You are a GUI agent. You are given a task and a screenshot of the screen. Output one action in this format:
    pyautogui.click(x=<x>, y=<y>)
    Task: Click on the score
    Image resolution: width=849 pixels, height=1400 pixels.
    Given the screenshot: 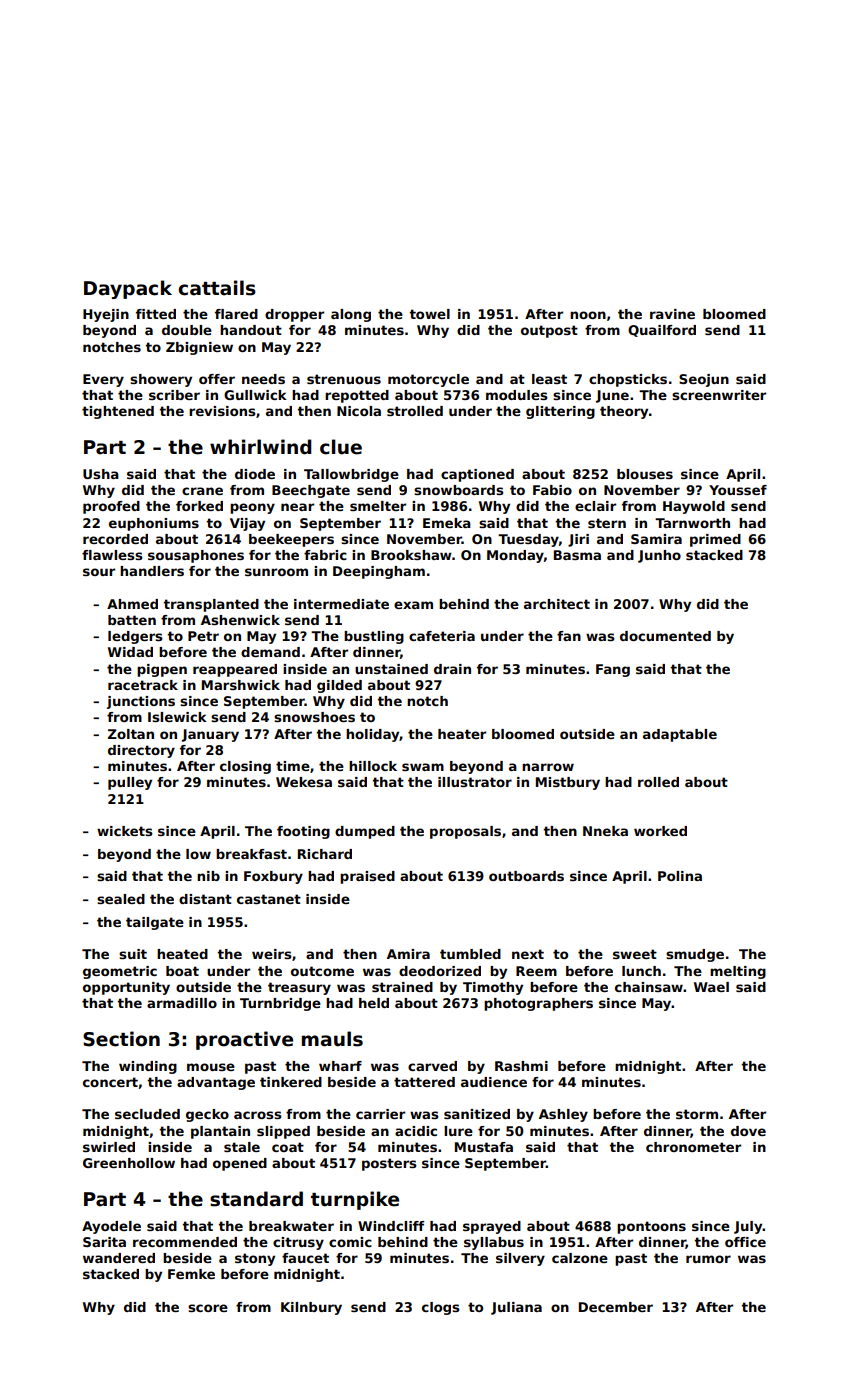 What is the action you would take?
    pyautogui.click(x=208, y=1308)
